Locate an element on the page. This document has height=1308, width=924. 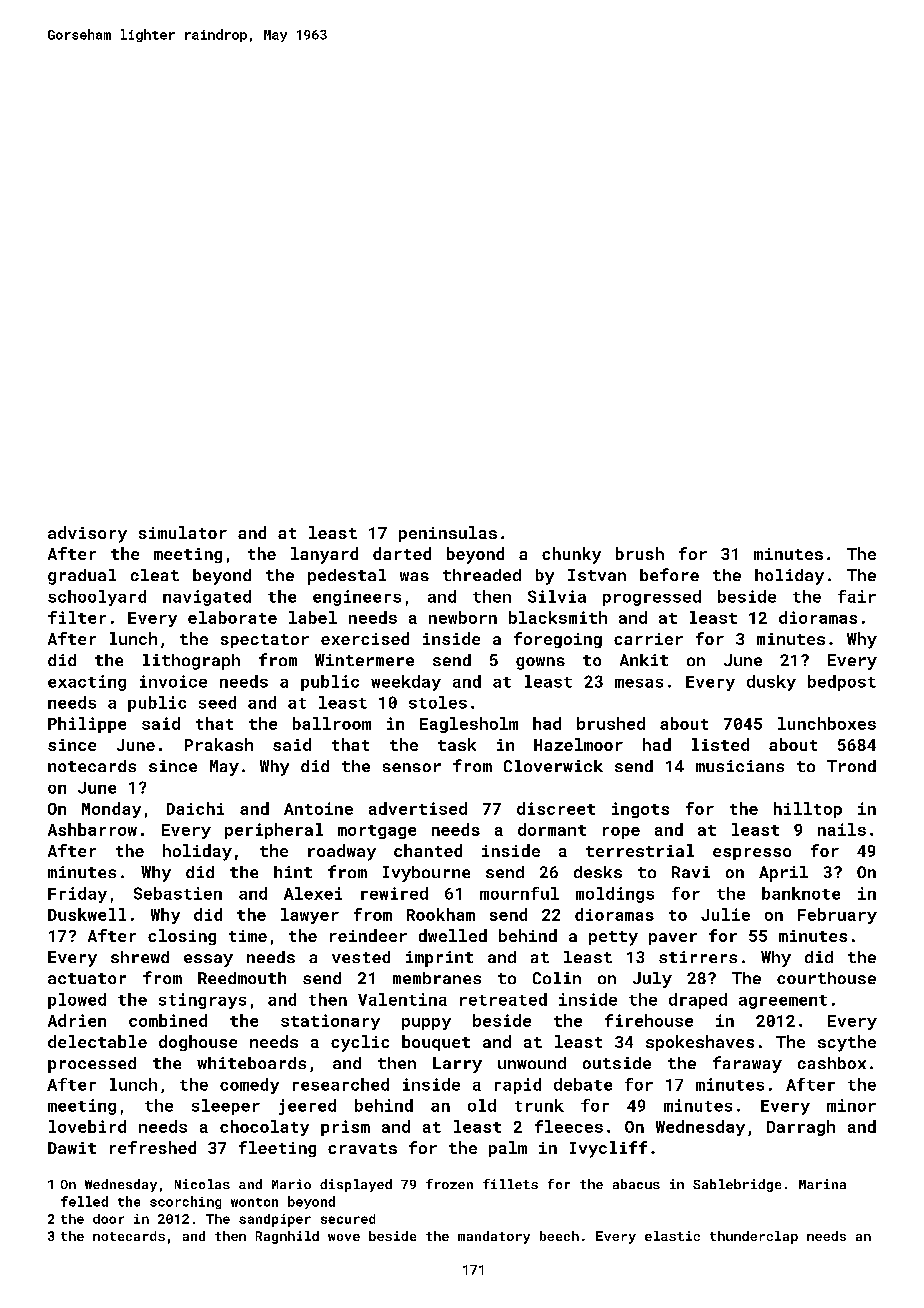
listed is located at coordinates (720, 744).
